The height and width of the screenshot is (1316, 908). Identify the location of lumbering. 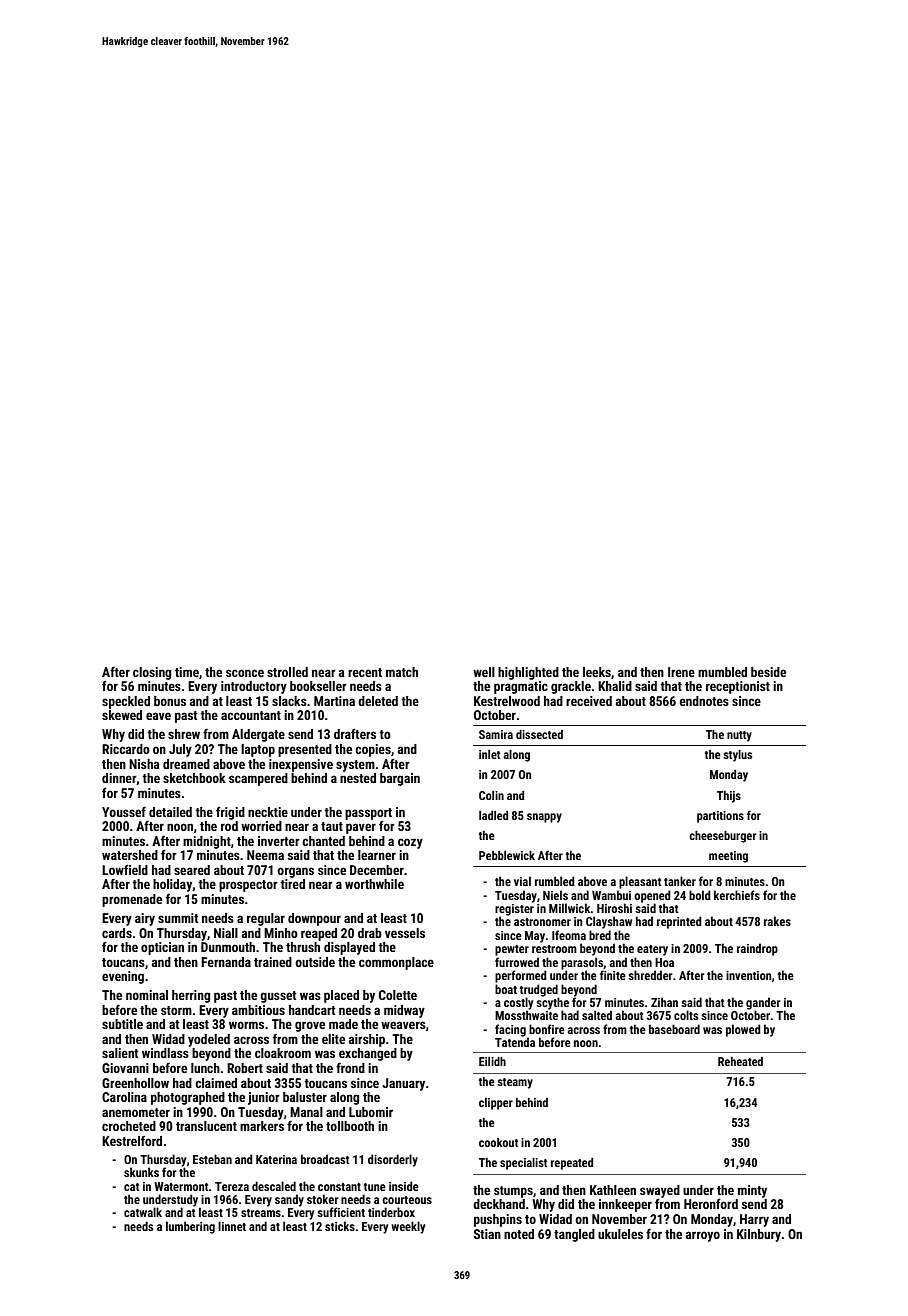
(190, 1227).
